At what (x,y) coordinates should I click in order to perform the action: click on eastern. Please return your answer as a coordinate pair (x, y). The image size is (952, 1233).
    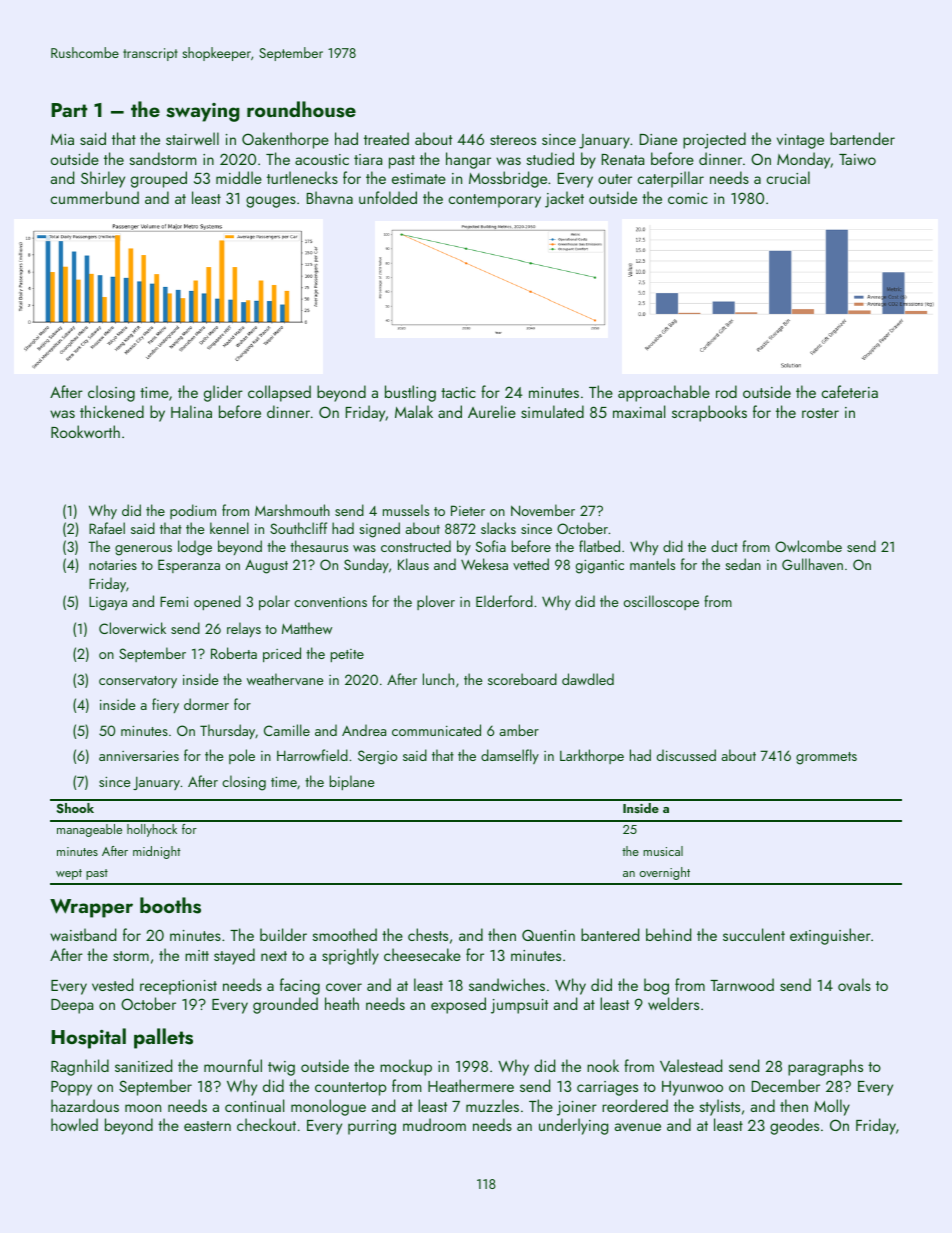
    Looking at the image, I should click on (207, 1126).
